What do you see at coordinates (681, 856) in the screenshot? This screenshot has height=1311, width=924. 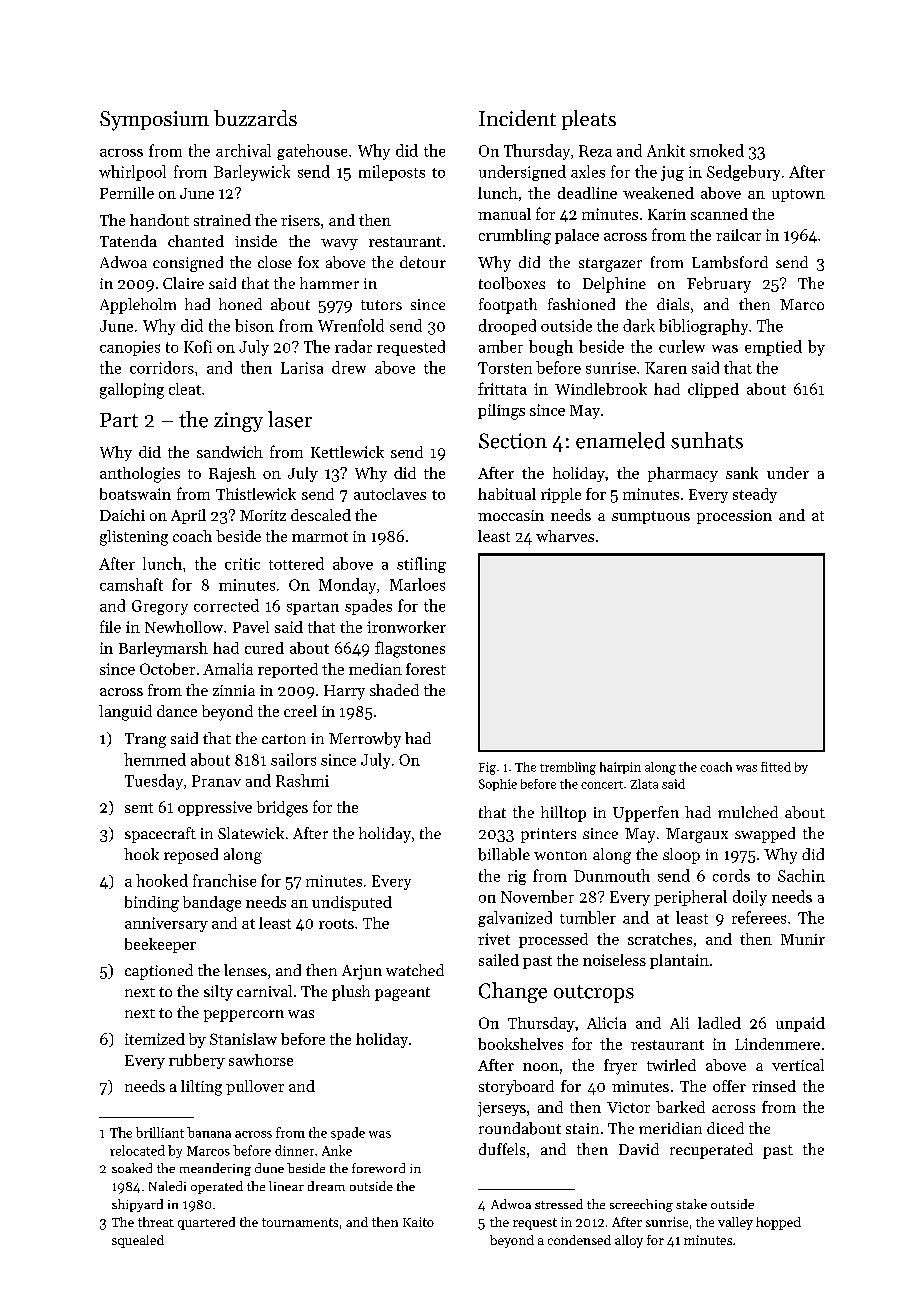 I see `sloop` at bounding box center [681, 856].
